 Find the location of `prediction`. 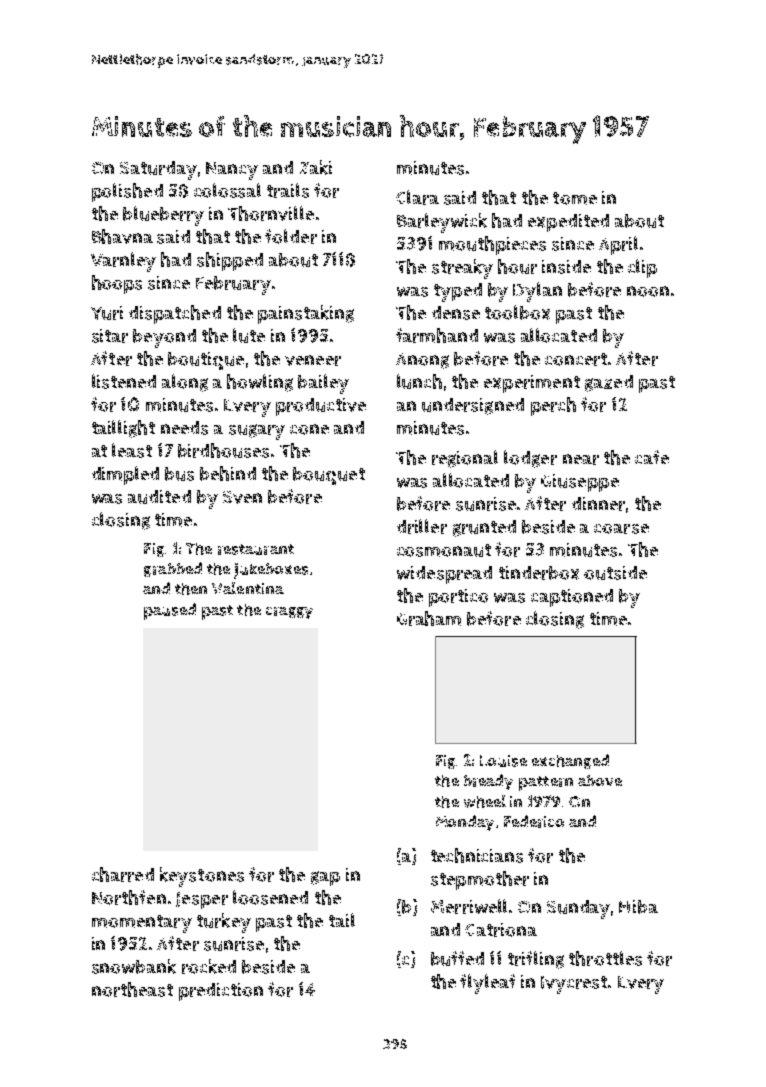

prediction is located at coordinates (221, 992).
